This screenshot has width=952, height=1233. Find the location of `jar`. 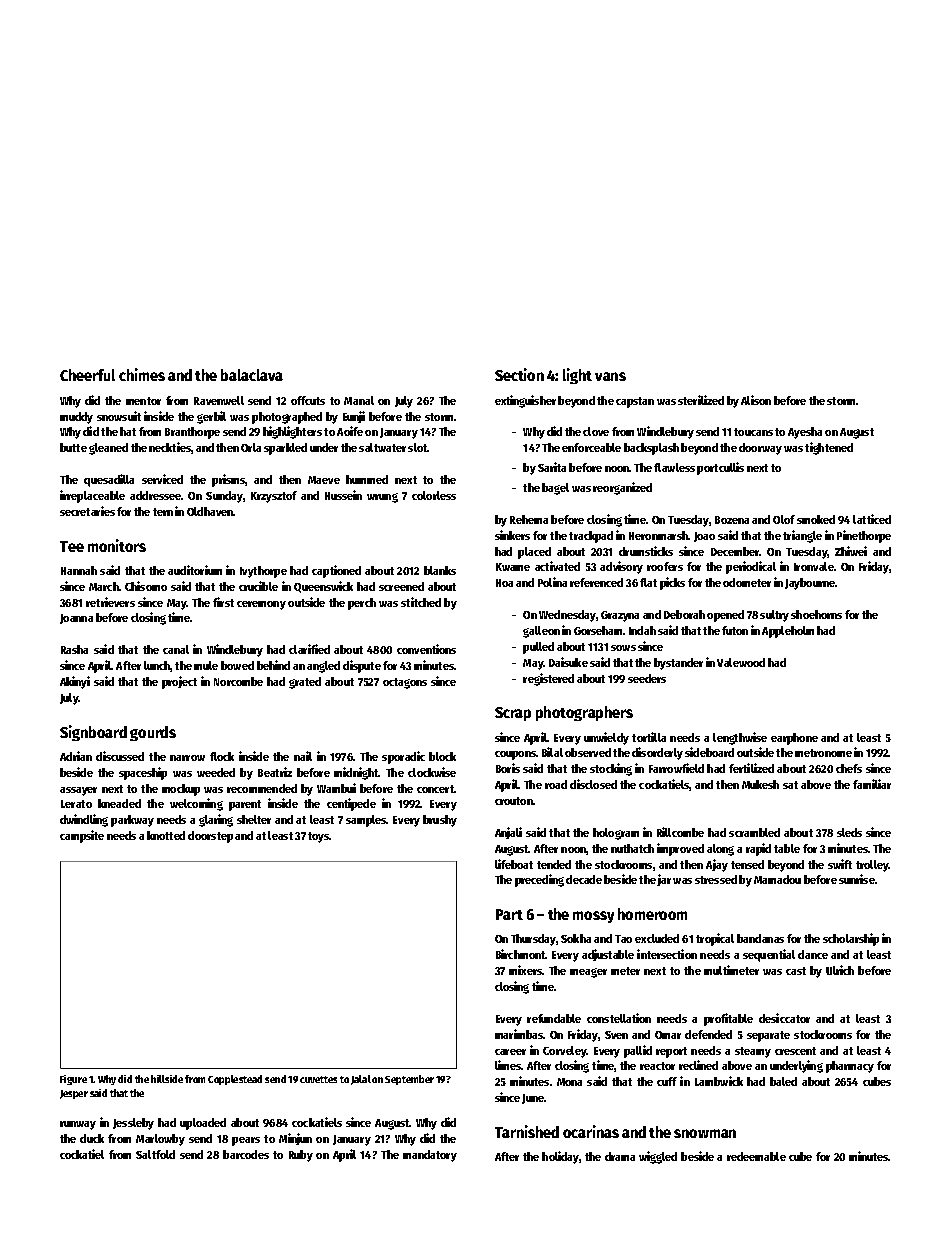

jar is located at coordinates (664, 880).
